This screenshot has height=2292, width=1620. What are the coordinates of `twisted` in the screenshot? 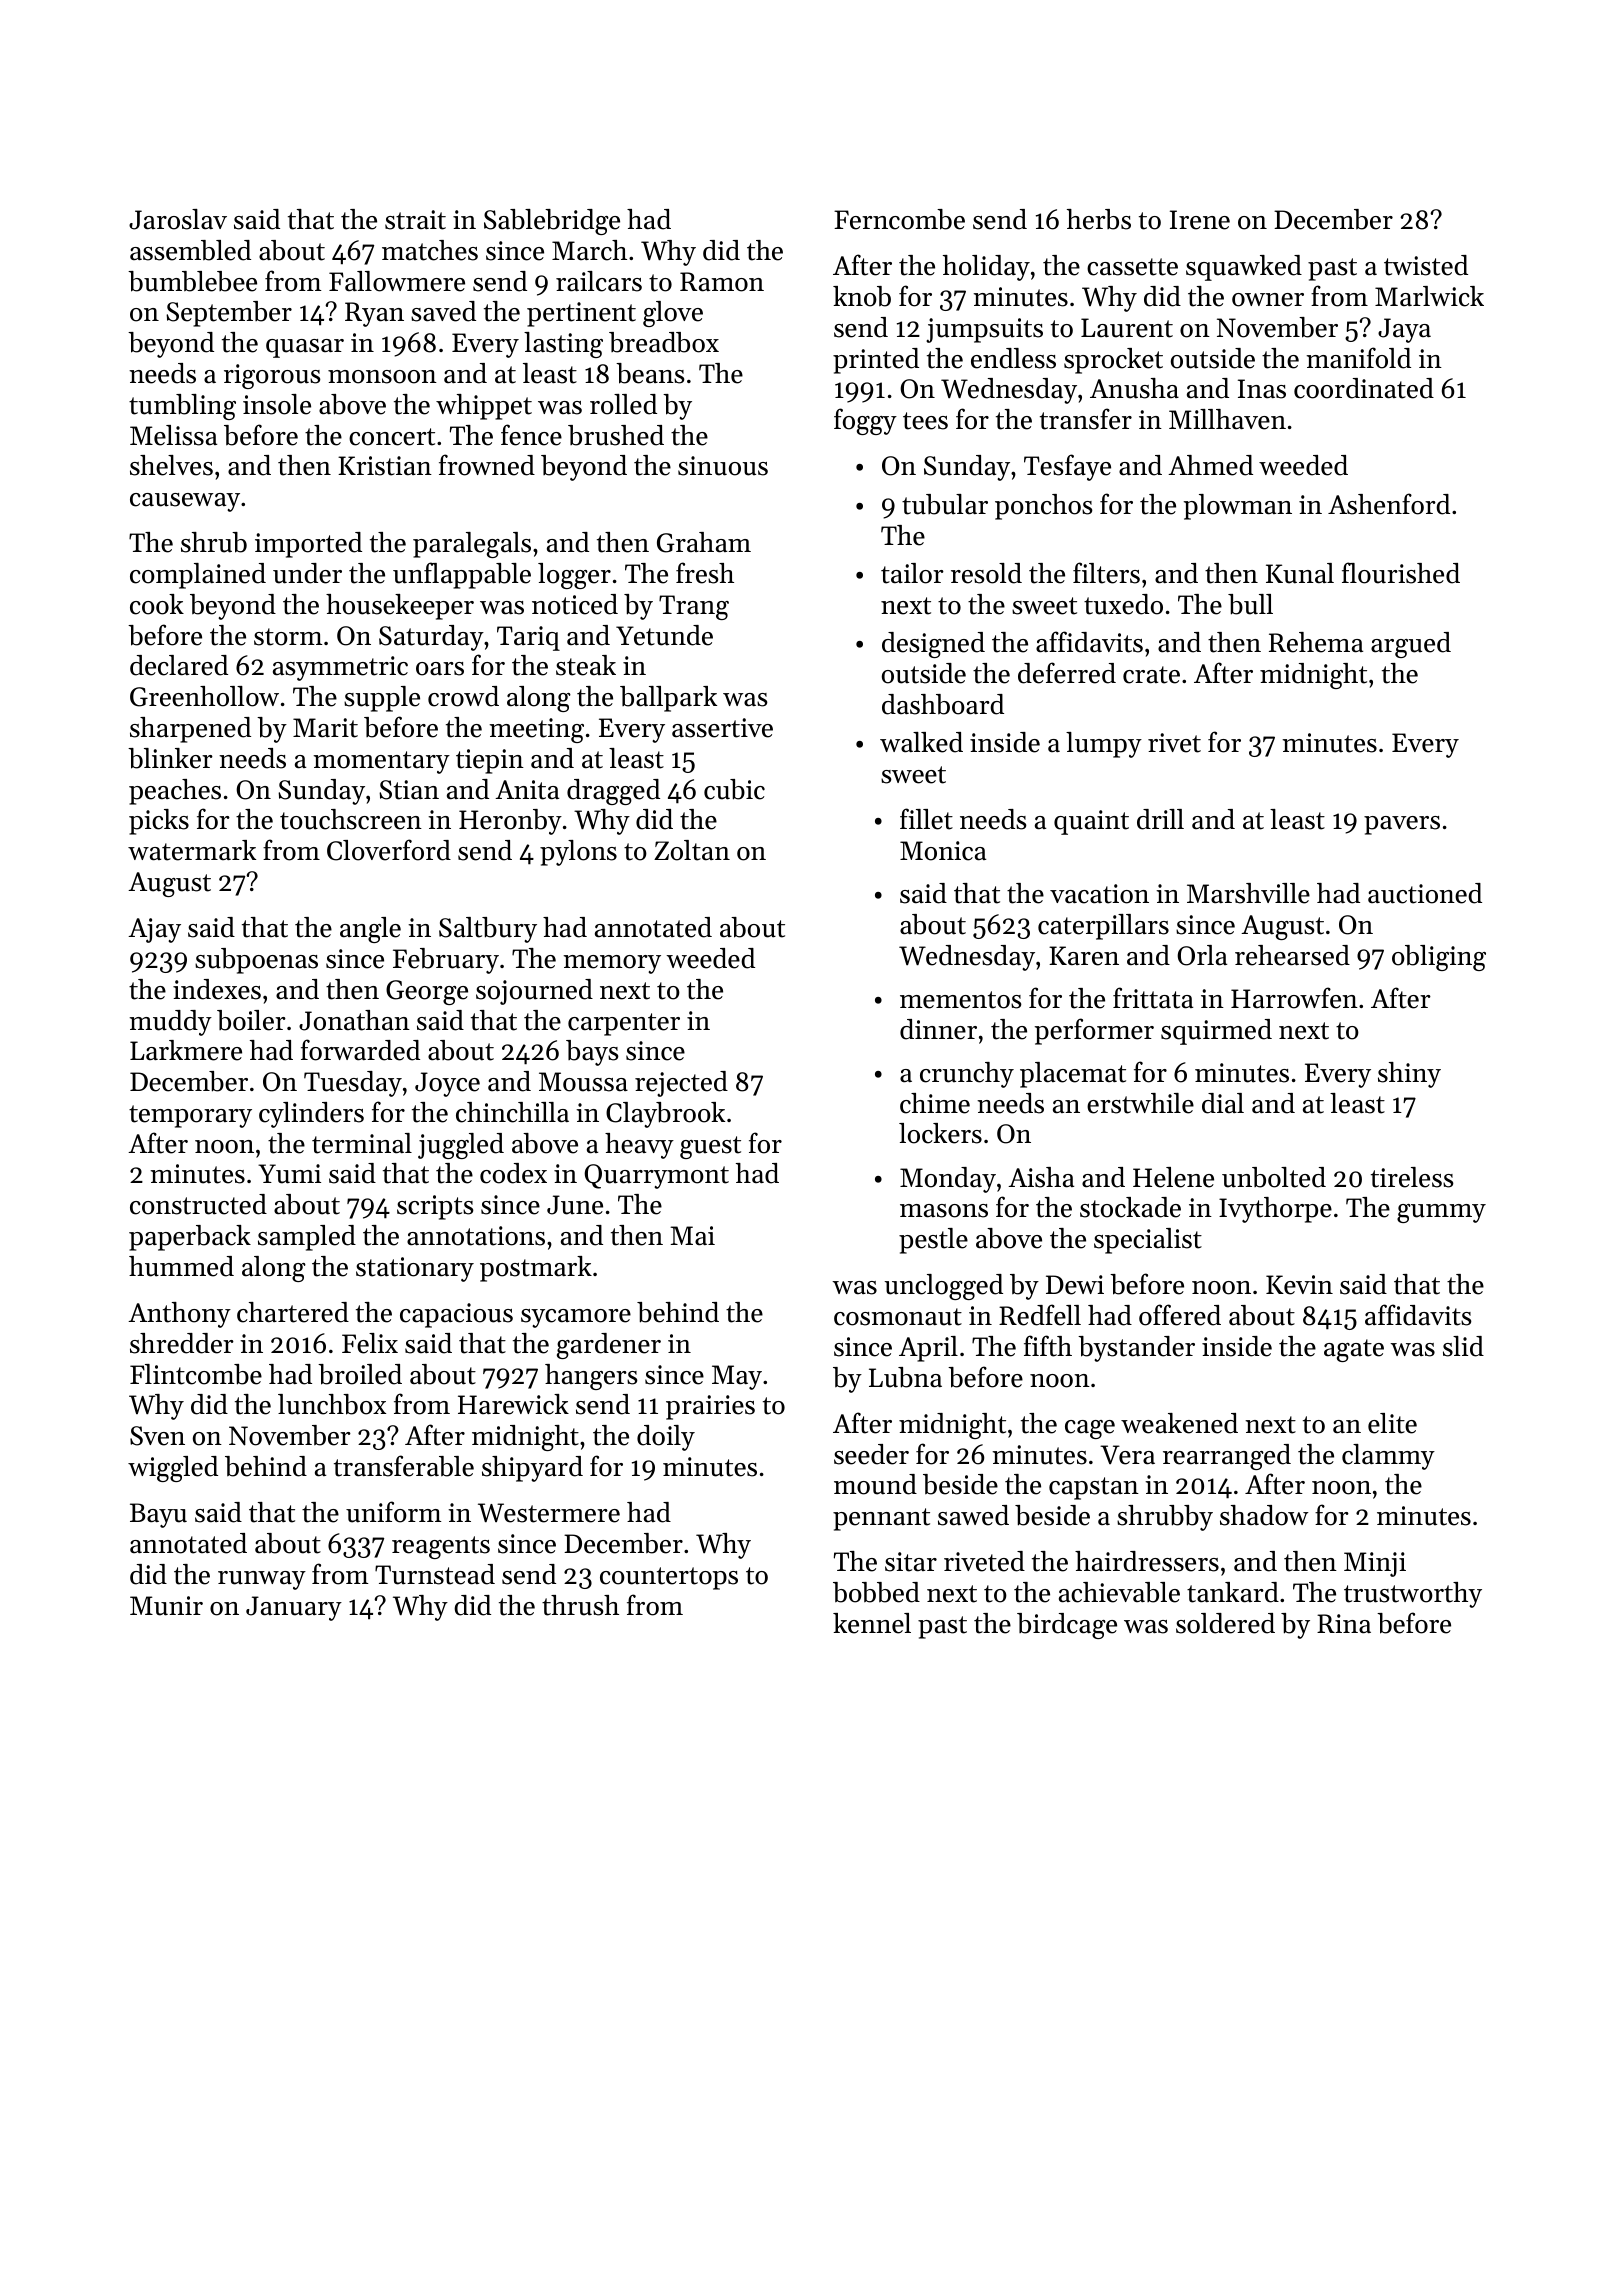 It's located at (1426, 265).
